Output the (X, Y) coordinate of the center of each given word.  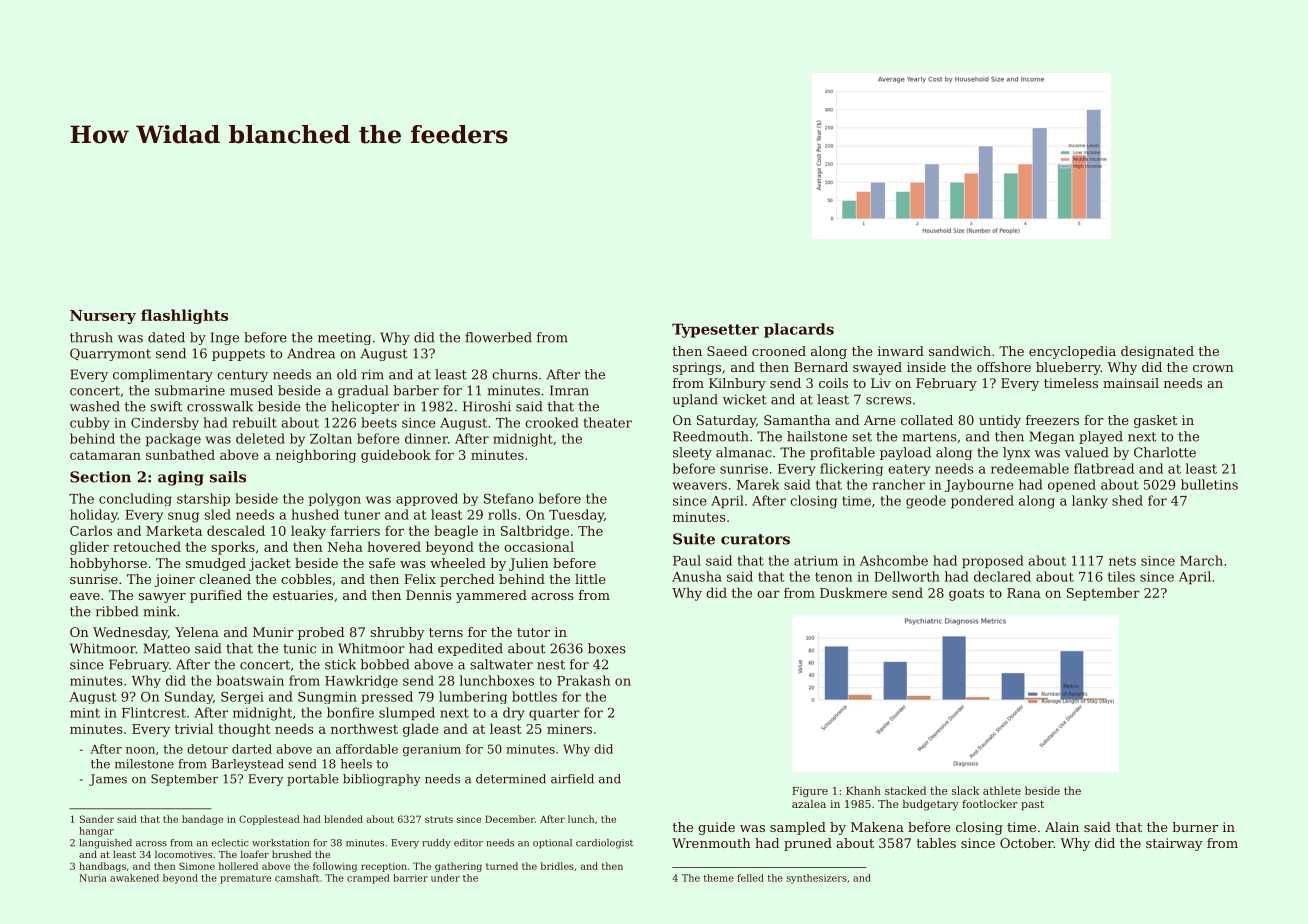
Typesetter (715, 330)
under (445, 878)
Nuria (93, 878)
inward (901, 351)
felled (750, 878)
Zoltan (331, 438)
